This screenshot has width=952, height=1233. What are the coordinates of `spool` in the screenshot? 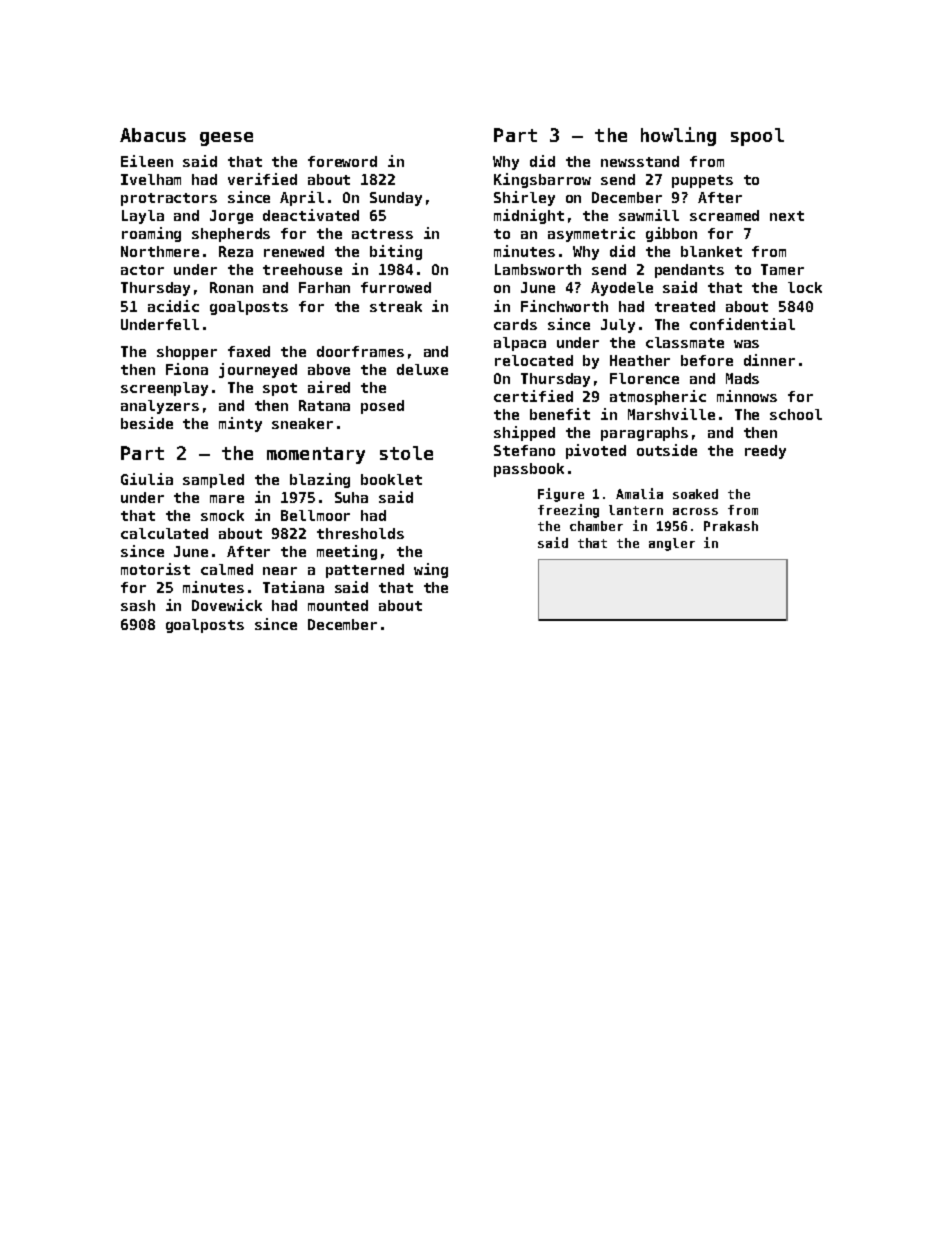 It's located at (757, 137).
